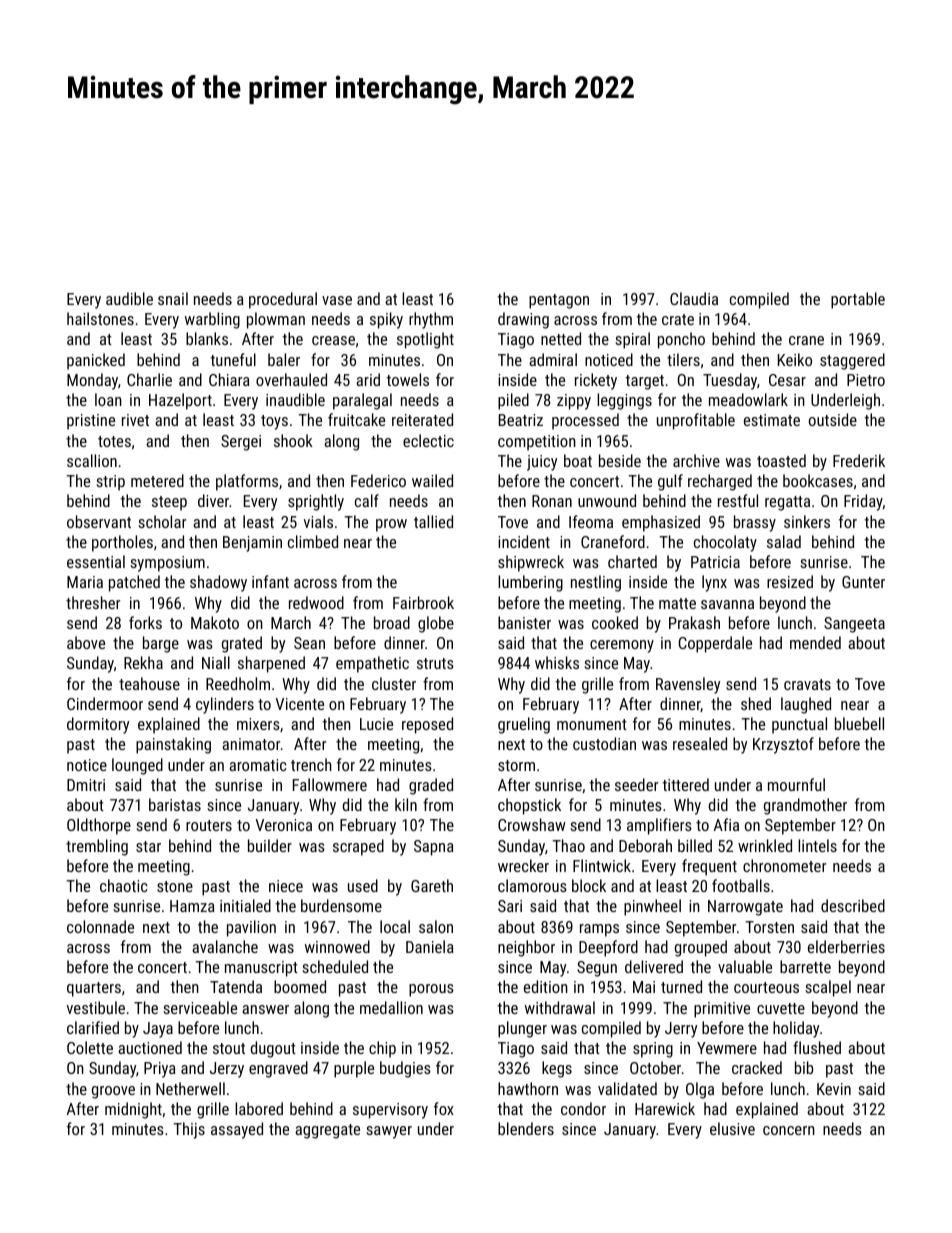 This image has height=1233, width=952. I want to click on concern, so click(789, 1130).
